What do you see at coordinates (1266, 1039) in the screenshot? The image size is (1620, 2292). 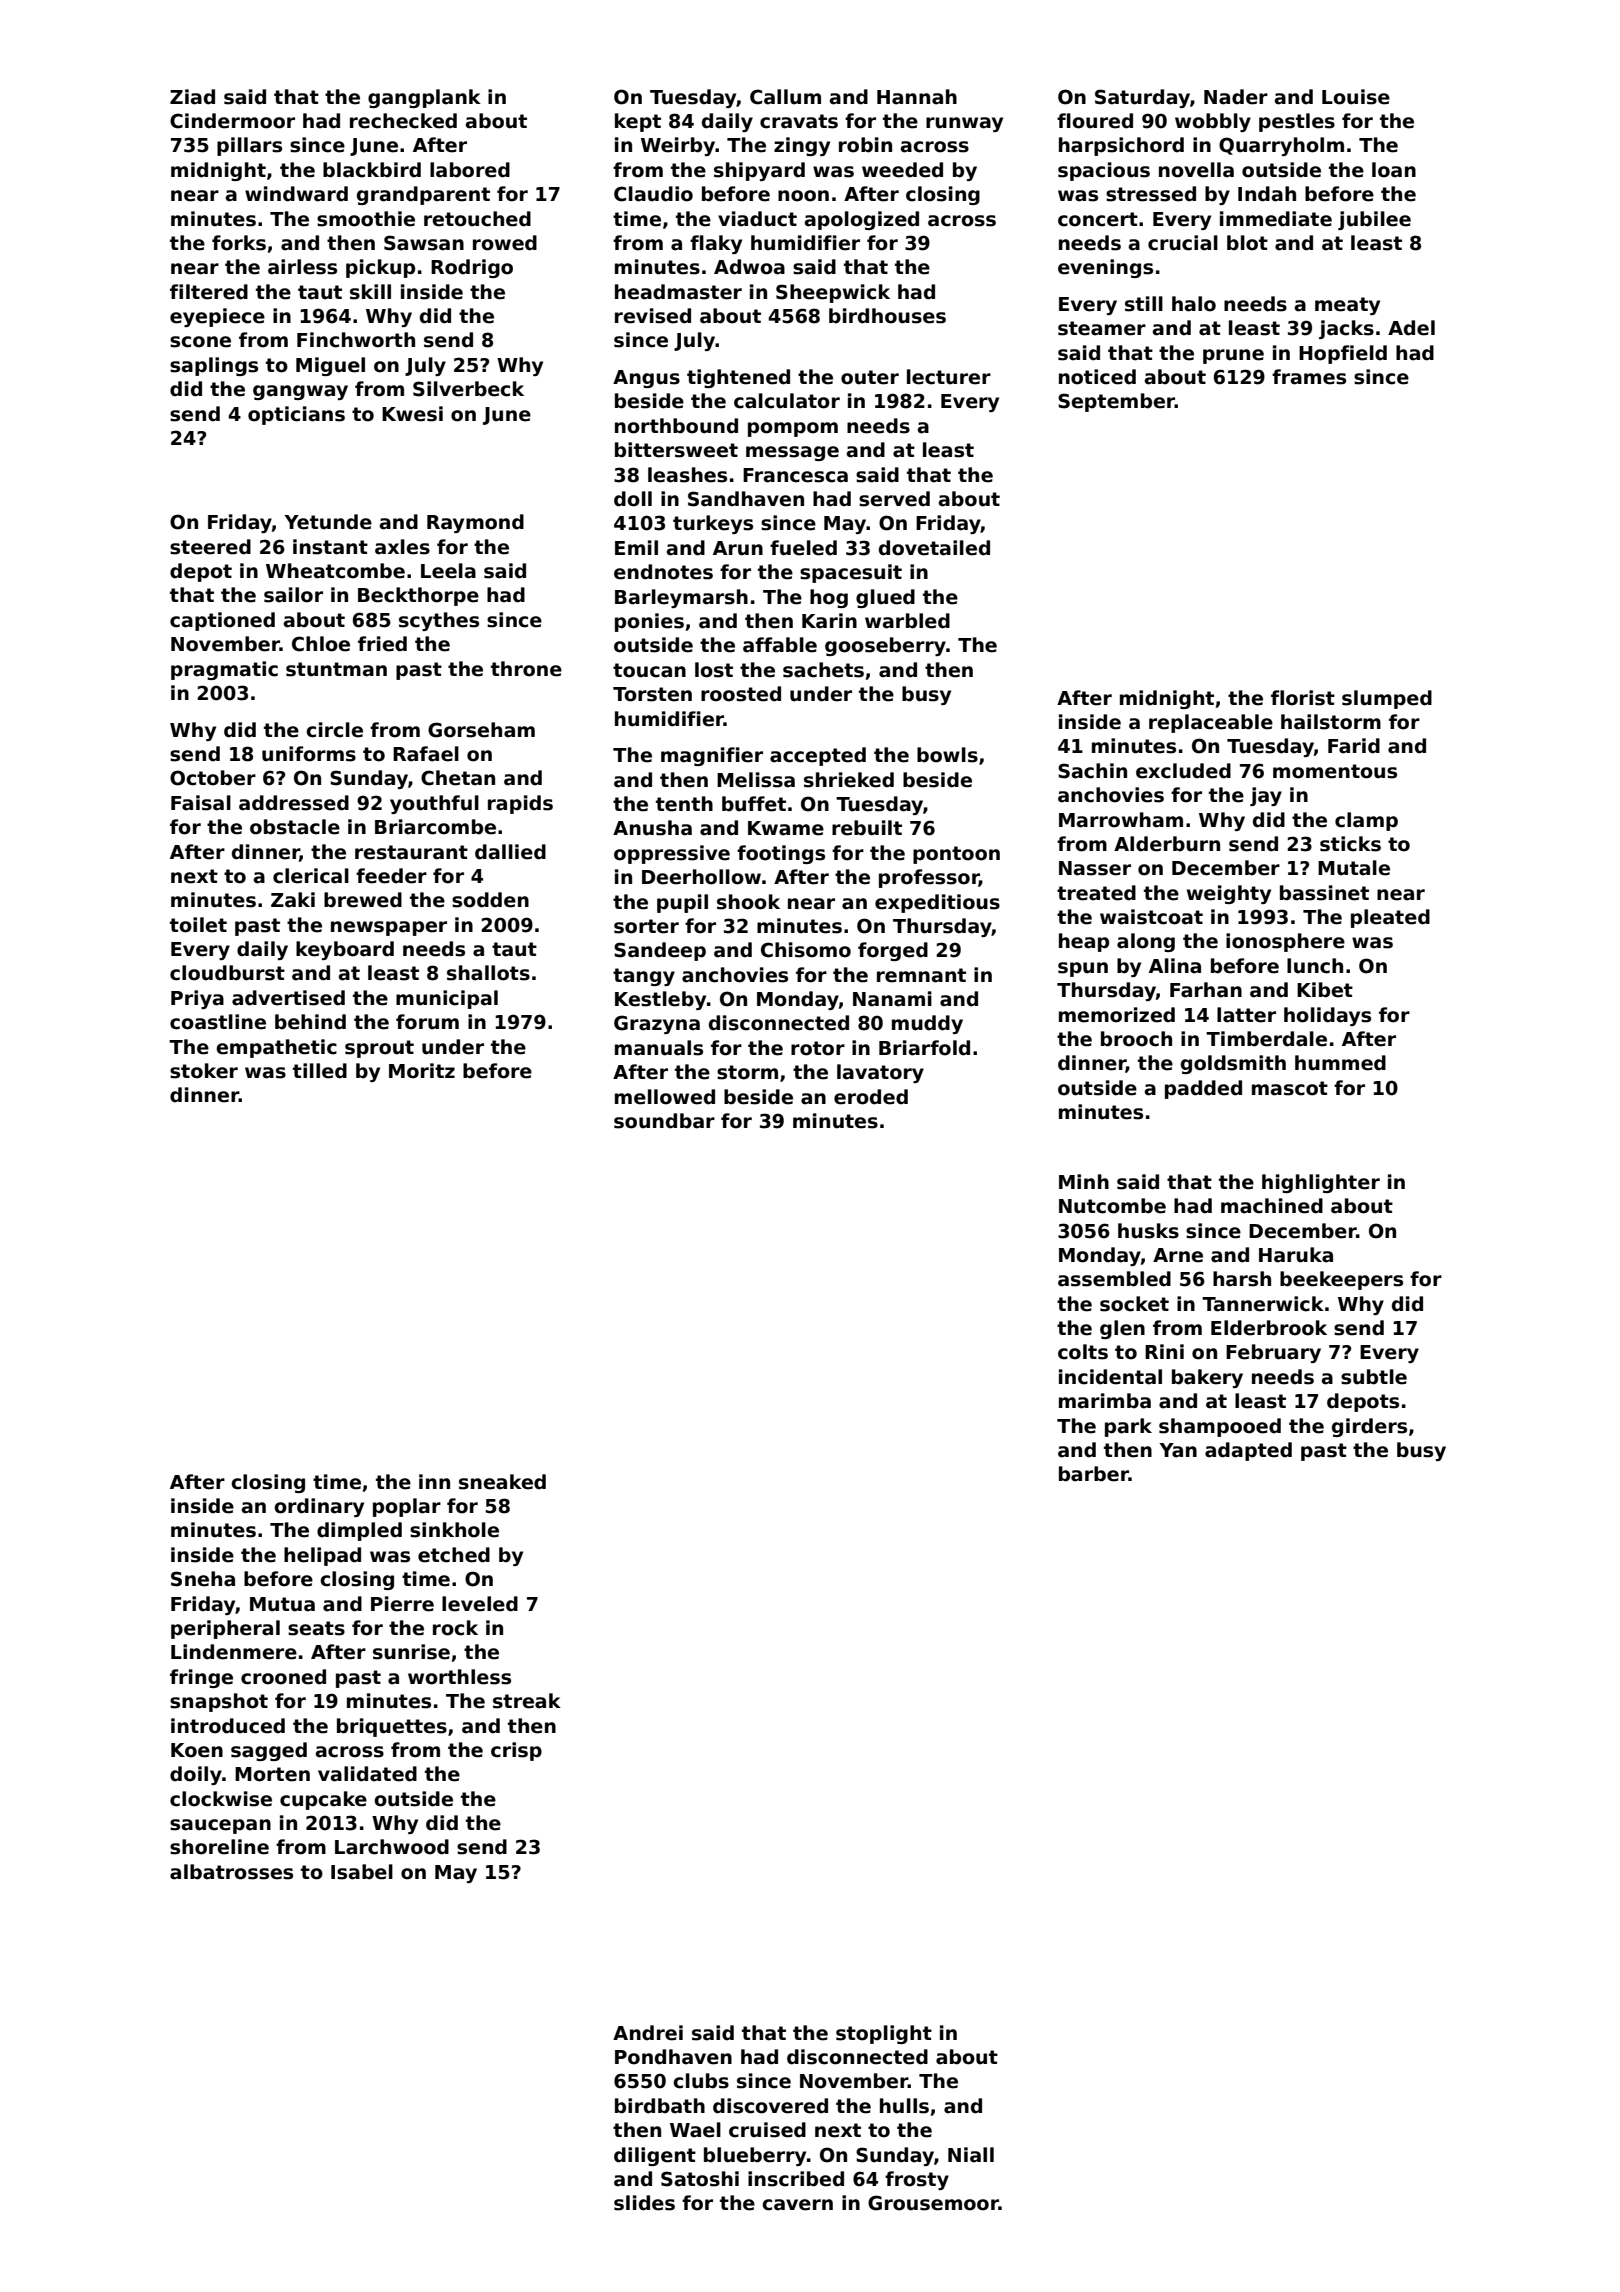 I see `Timberdale` at bounding box center [1266, 1039].
